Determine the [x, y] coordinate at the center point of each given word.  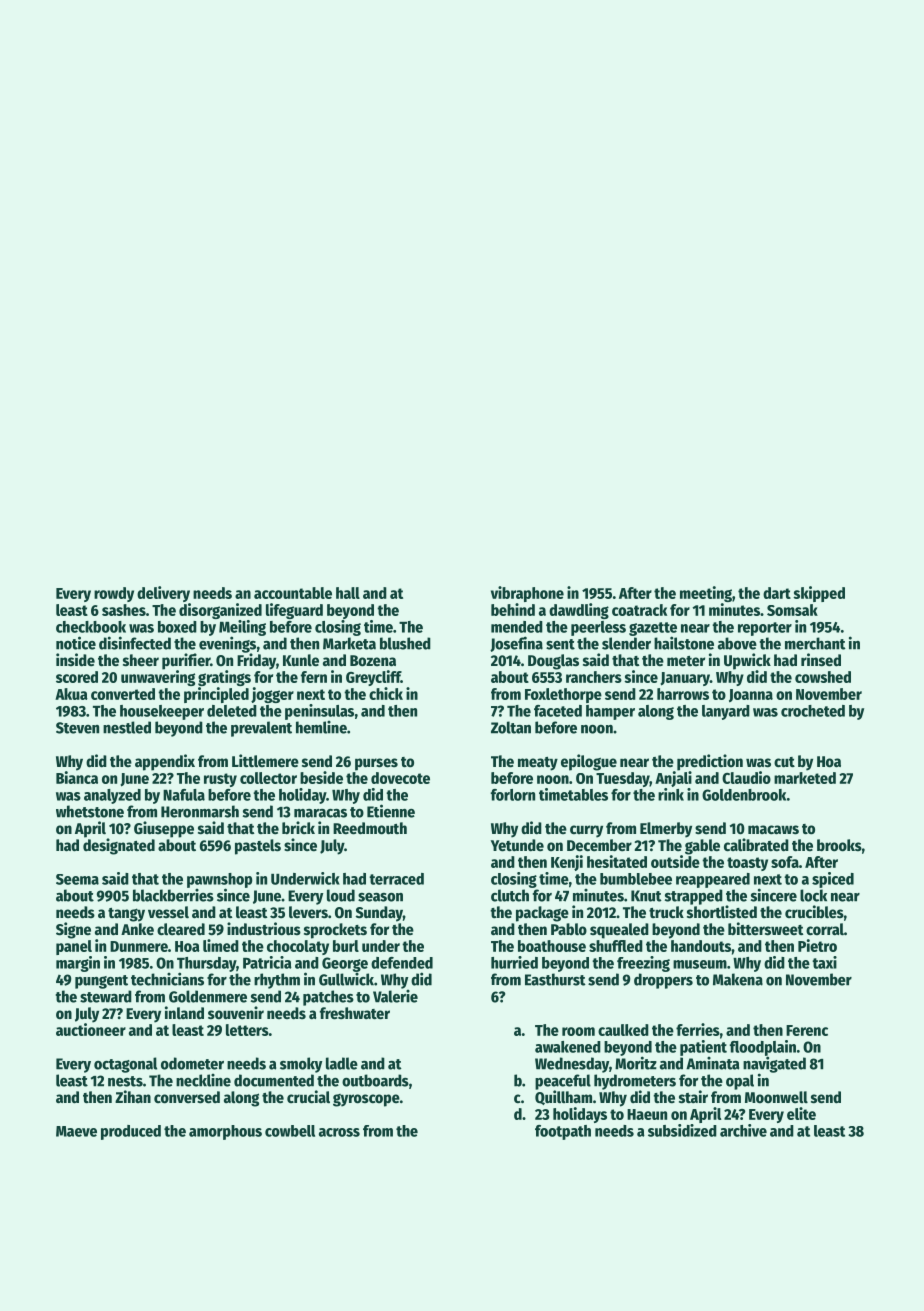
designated [119, 846]
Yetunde [517, 845]
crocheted [813, 711]
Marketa [349, 643]
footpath [563, 1132]
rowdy [114, 594]
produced [131, 1132]
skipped [819, 594]
